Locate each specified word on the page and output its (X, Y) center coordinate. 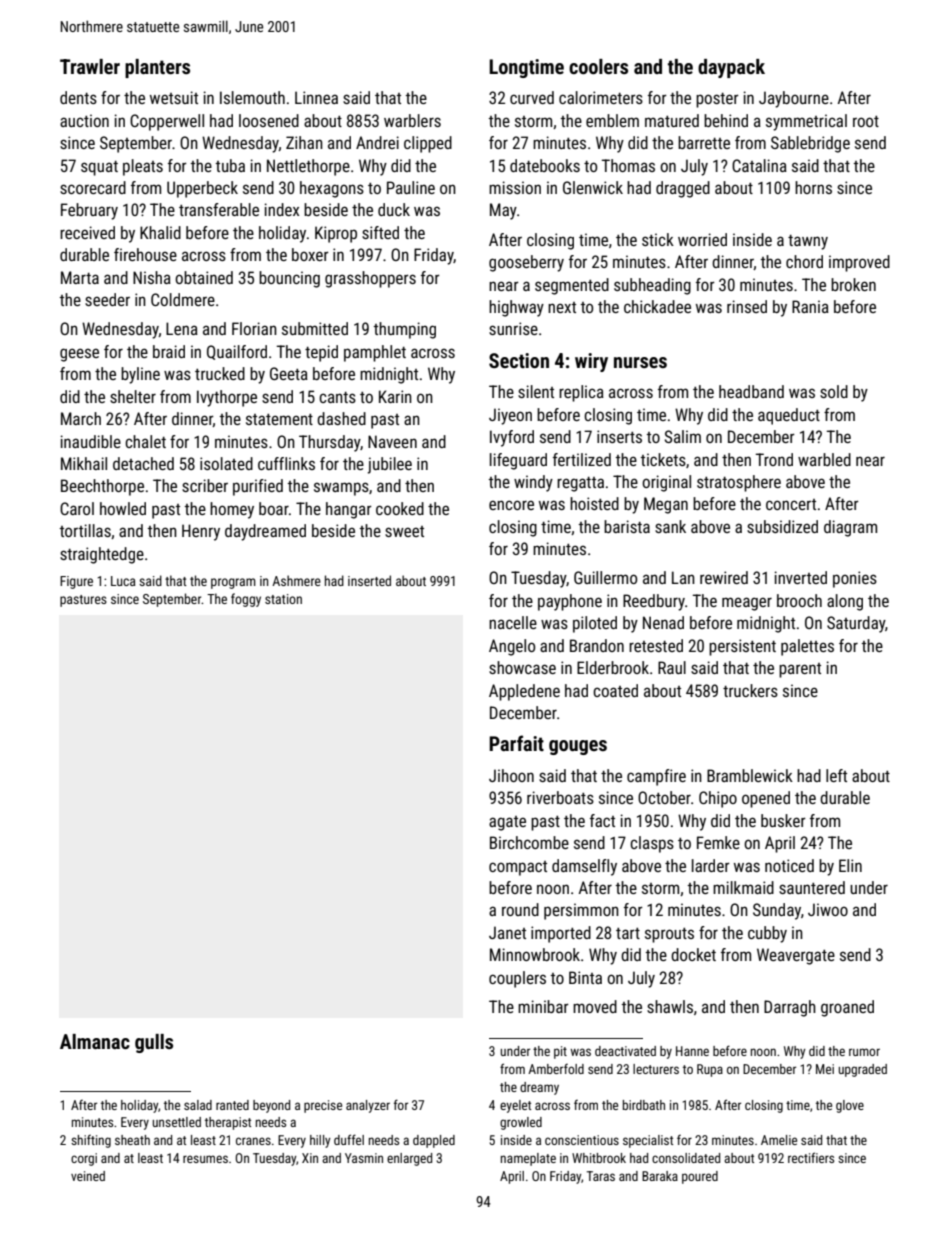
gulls (154, 1043)
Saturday (856, 624)
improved (859, 263)
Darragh (790, 1008)
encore (511, 505)
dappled (434, 1141)
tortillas (85, 530)
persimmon (581, 911)
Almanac (95, 1041)
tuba (230, 165)
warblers (412, 120)
